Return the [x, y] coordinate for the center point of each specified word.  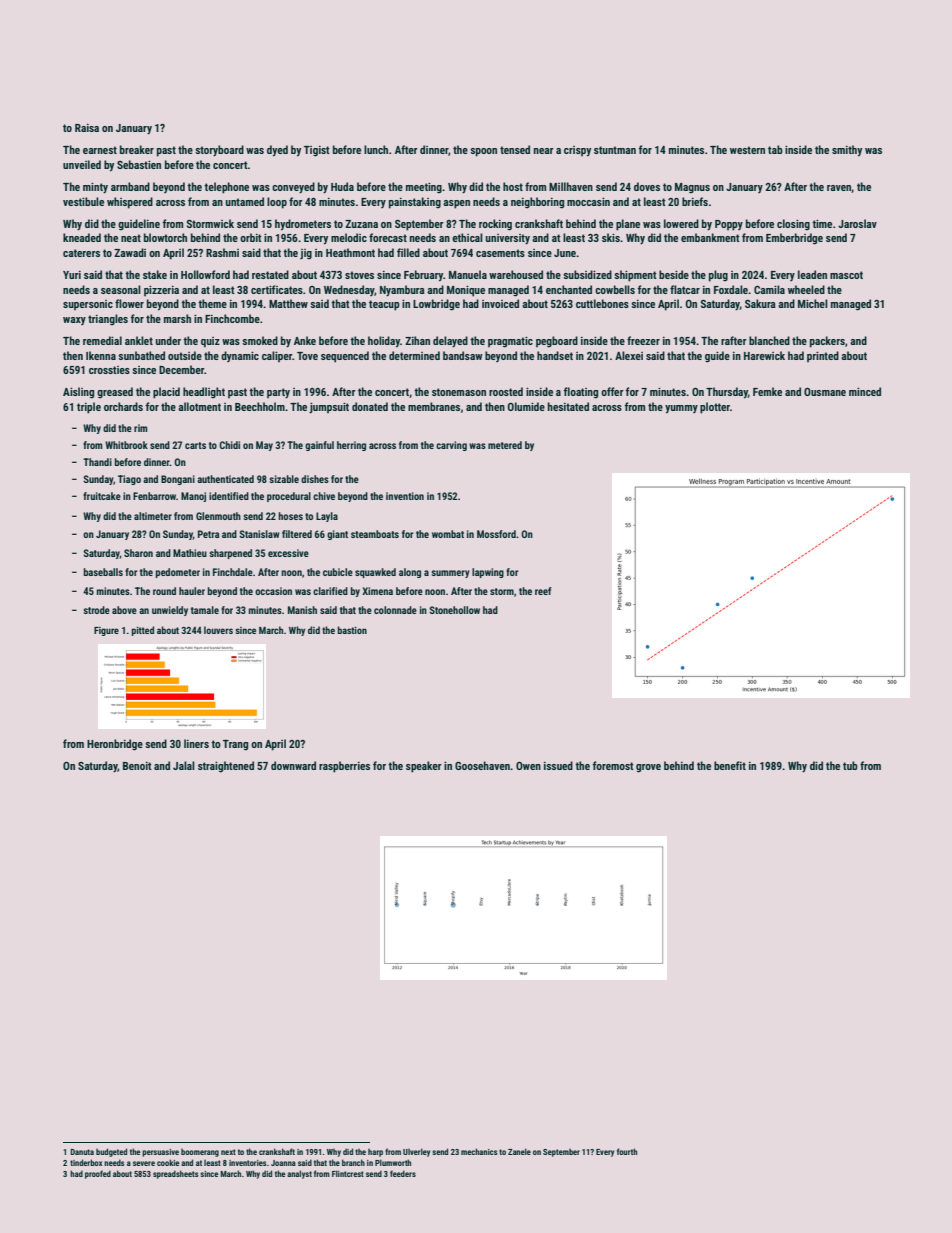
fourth [627, 1151]
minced [865, 391]
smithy [847, 151]
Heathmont [350, 252]
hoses [290, 516]
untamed [245, 201]
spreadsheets [175, 1174]
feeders [403, 1173]
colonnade [395, 610]
